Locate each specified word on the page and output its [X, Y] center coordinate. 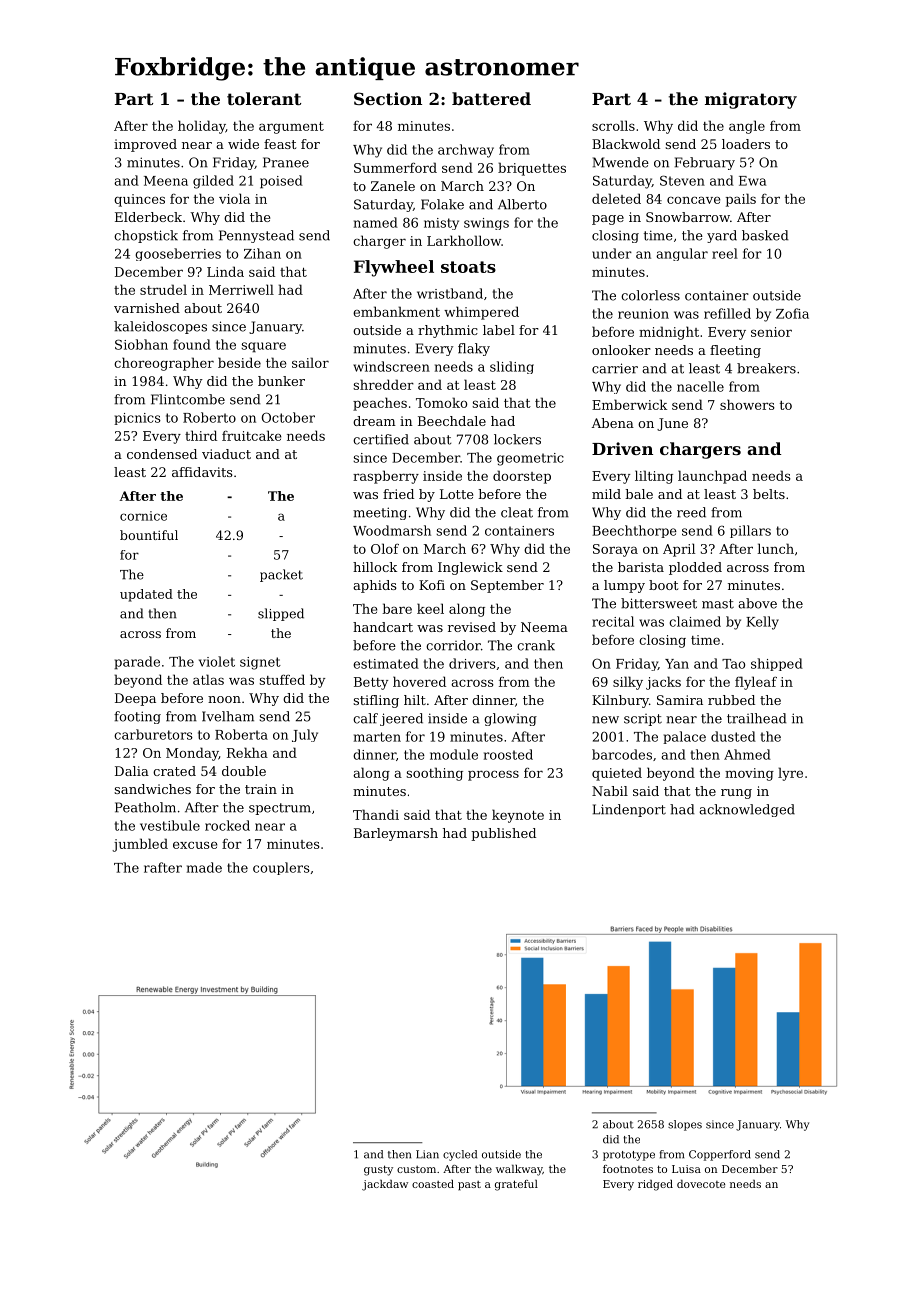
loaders [746, 144]
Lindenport [629, 810]
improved [145, 145]
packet [281, 575]
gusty [378, 1170]
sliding [512, 367]
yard [722, 236]
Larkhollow [464, 240]
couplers [281, 868]
